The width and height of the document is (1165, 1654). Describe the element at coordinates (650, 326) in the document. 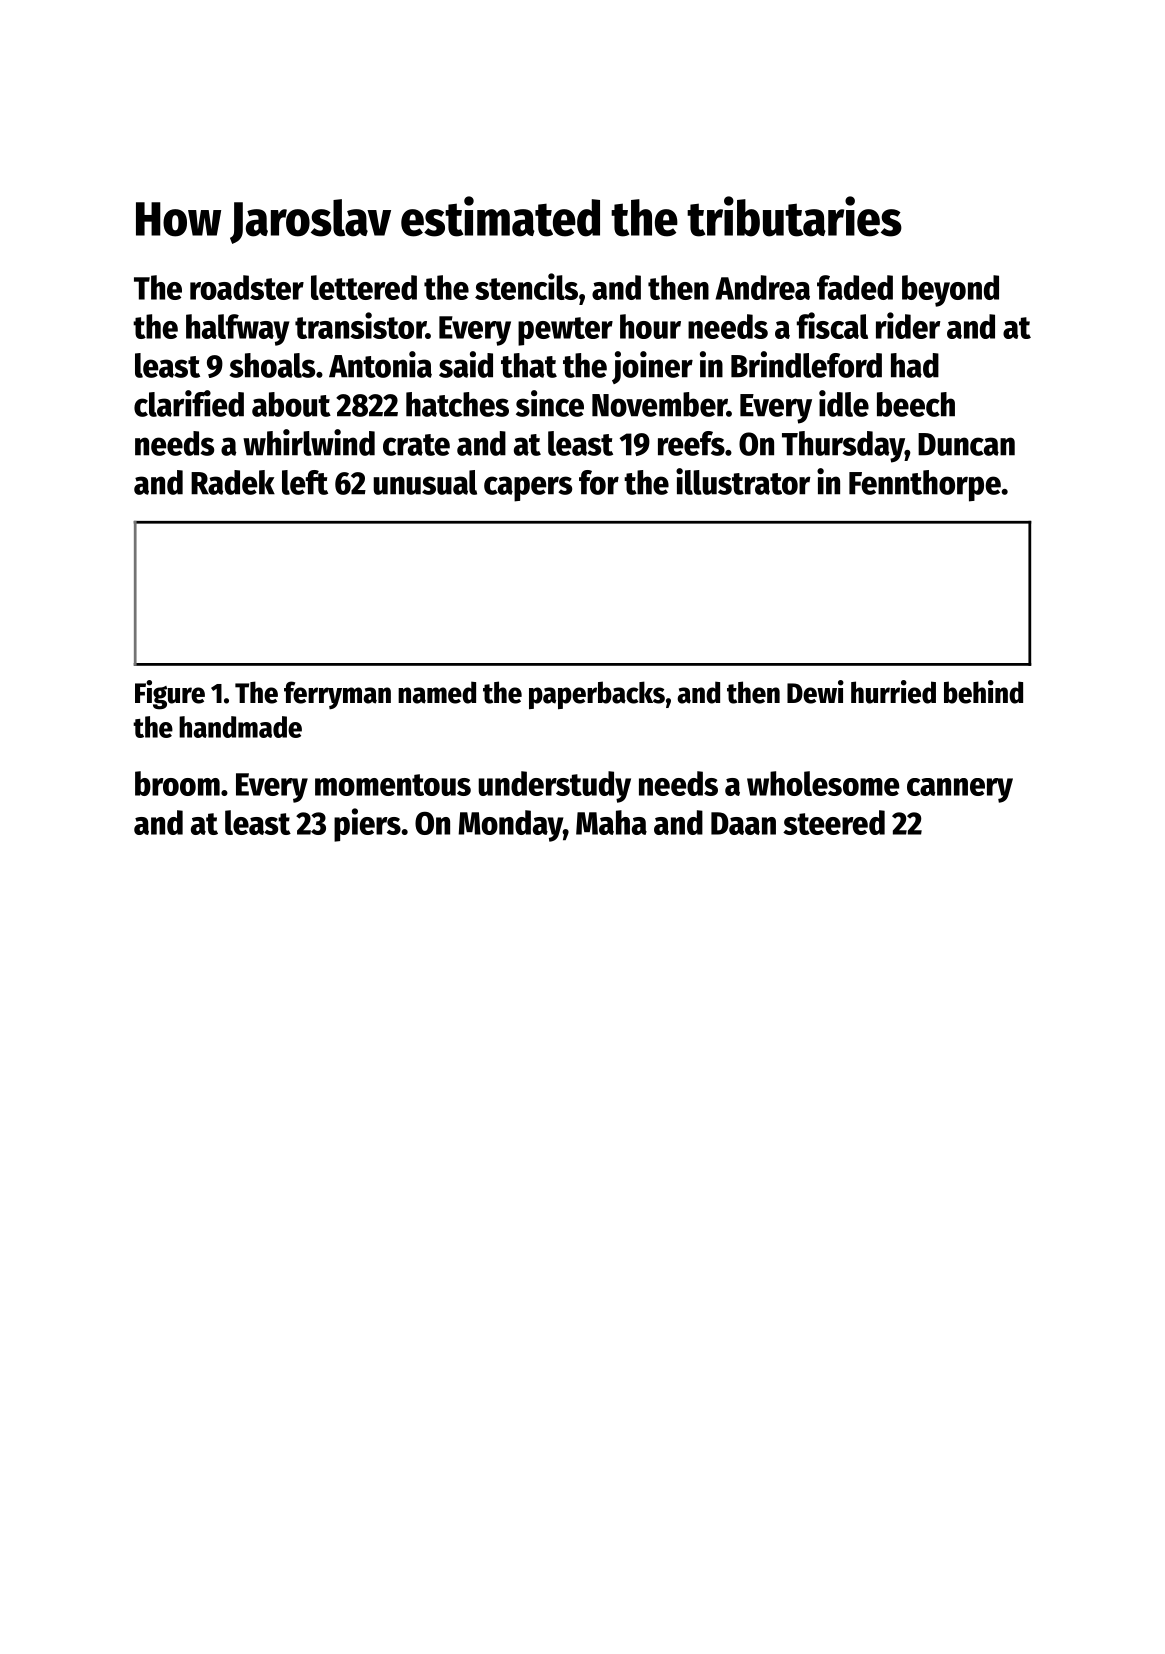

I see `hour` at that location.
